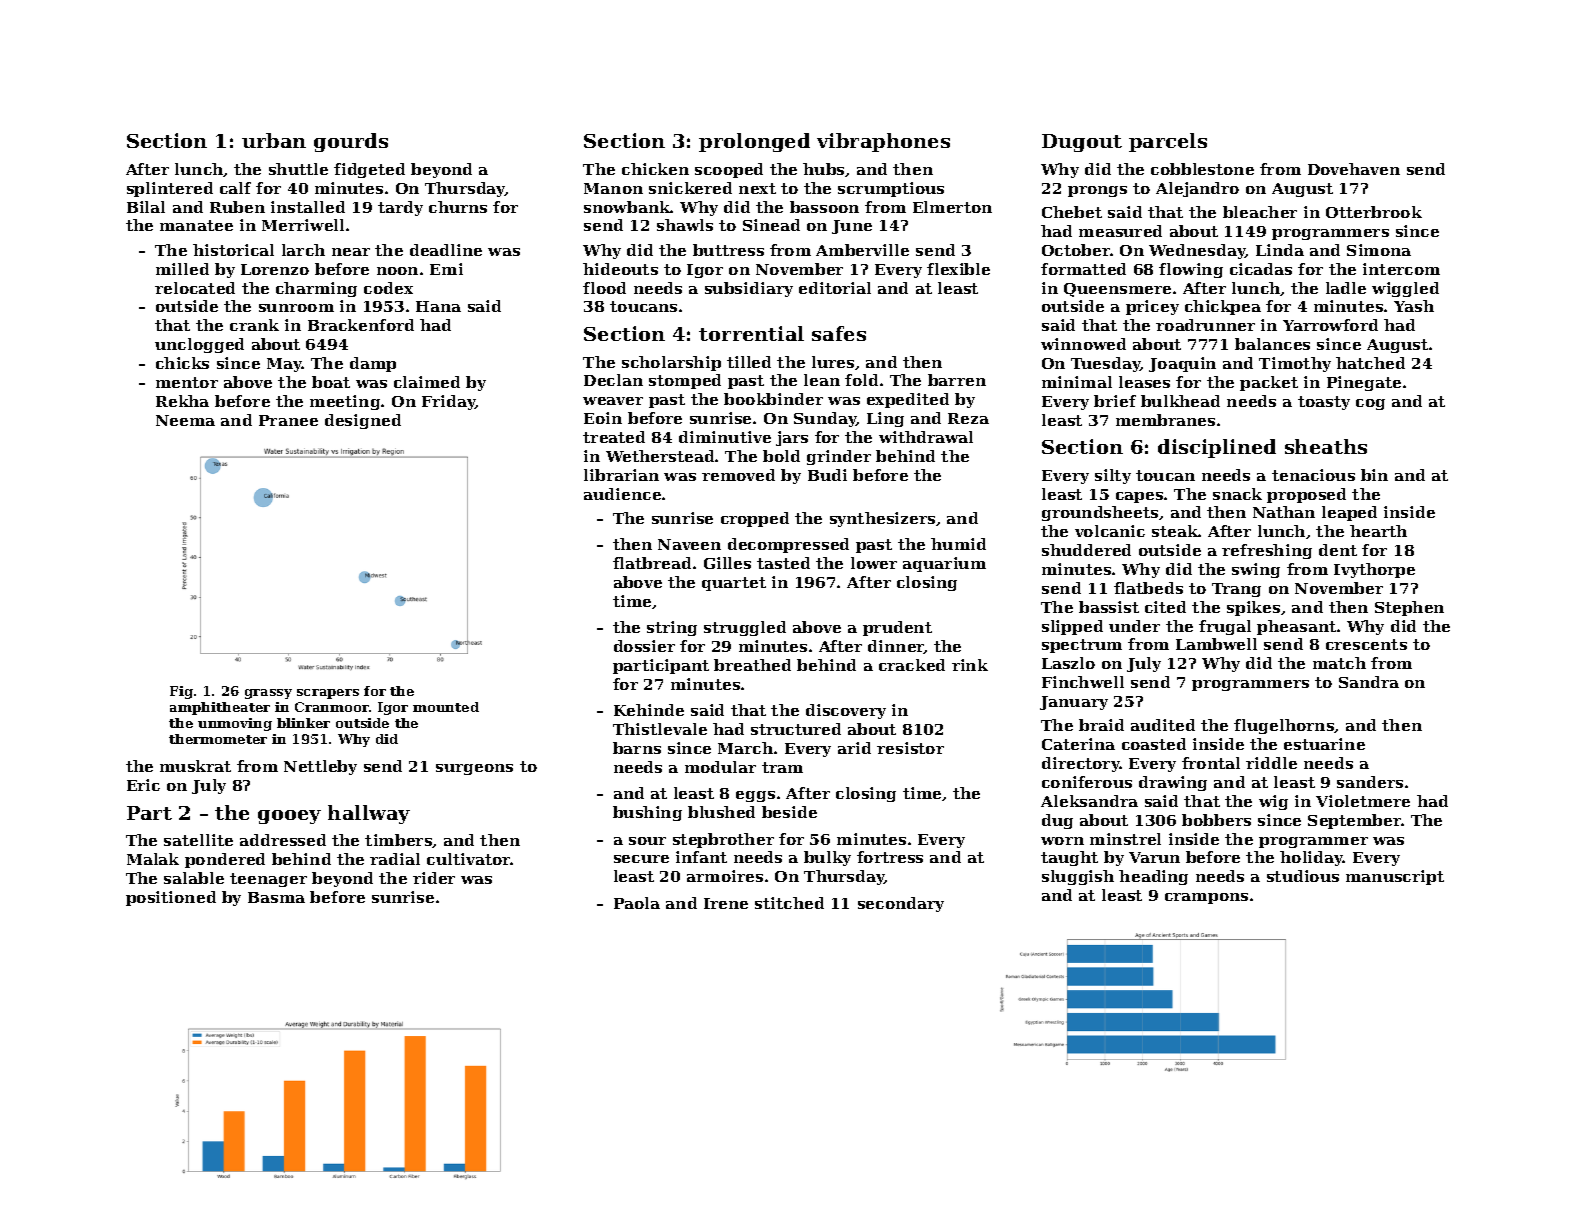  I want to click on armoires, so click(725, 876).
